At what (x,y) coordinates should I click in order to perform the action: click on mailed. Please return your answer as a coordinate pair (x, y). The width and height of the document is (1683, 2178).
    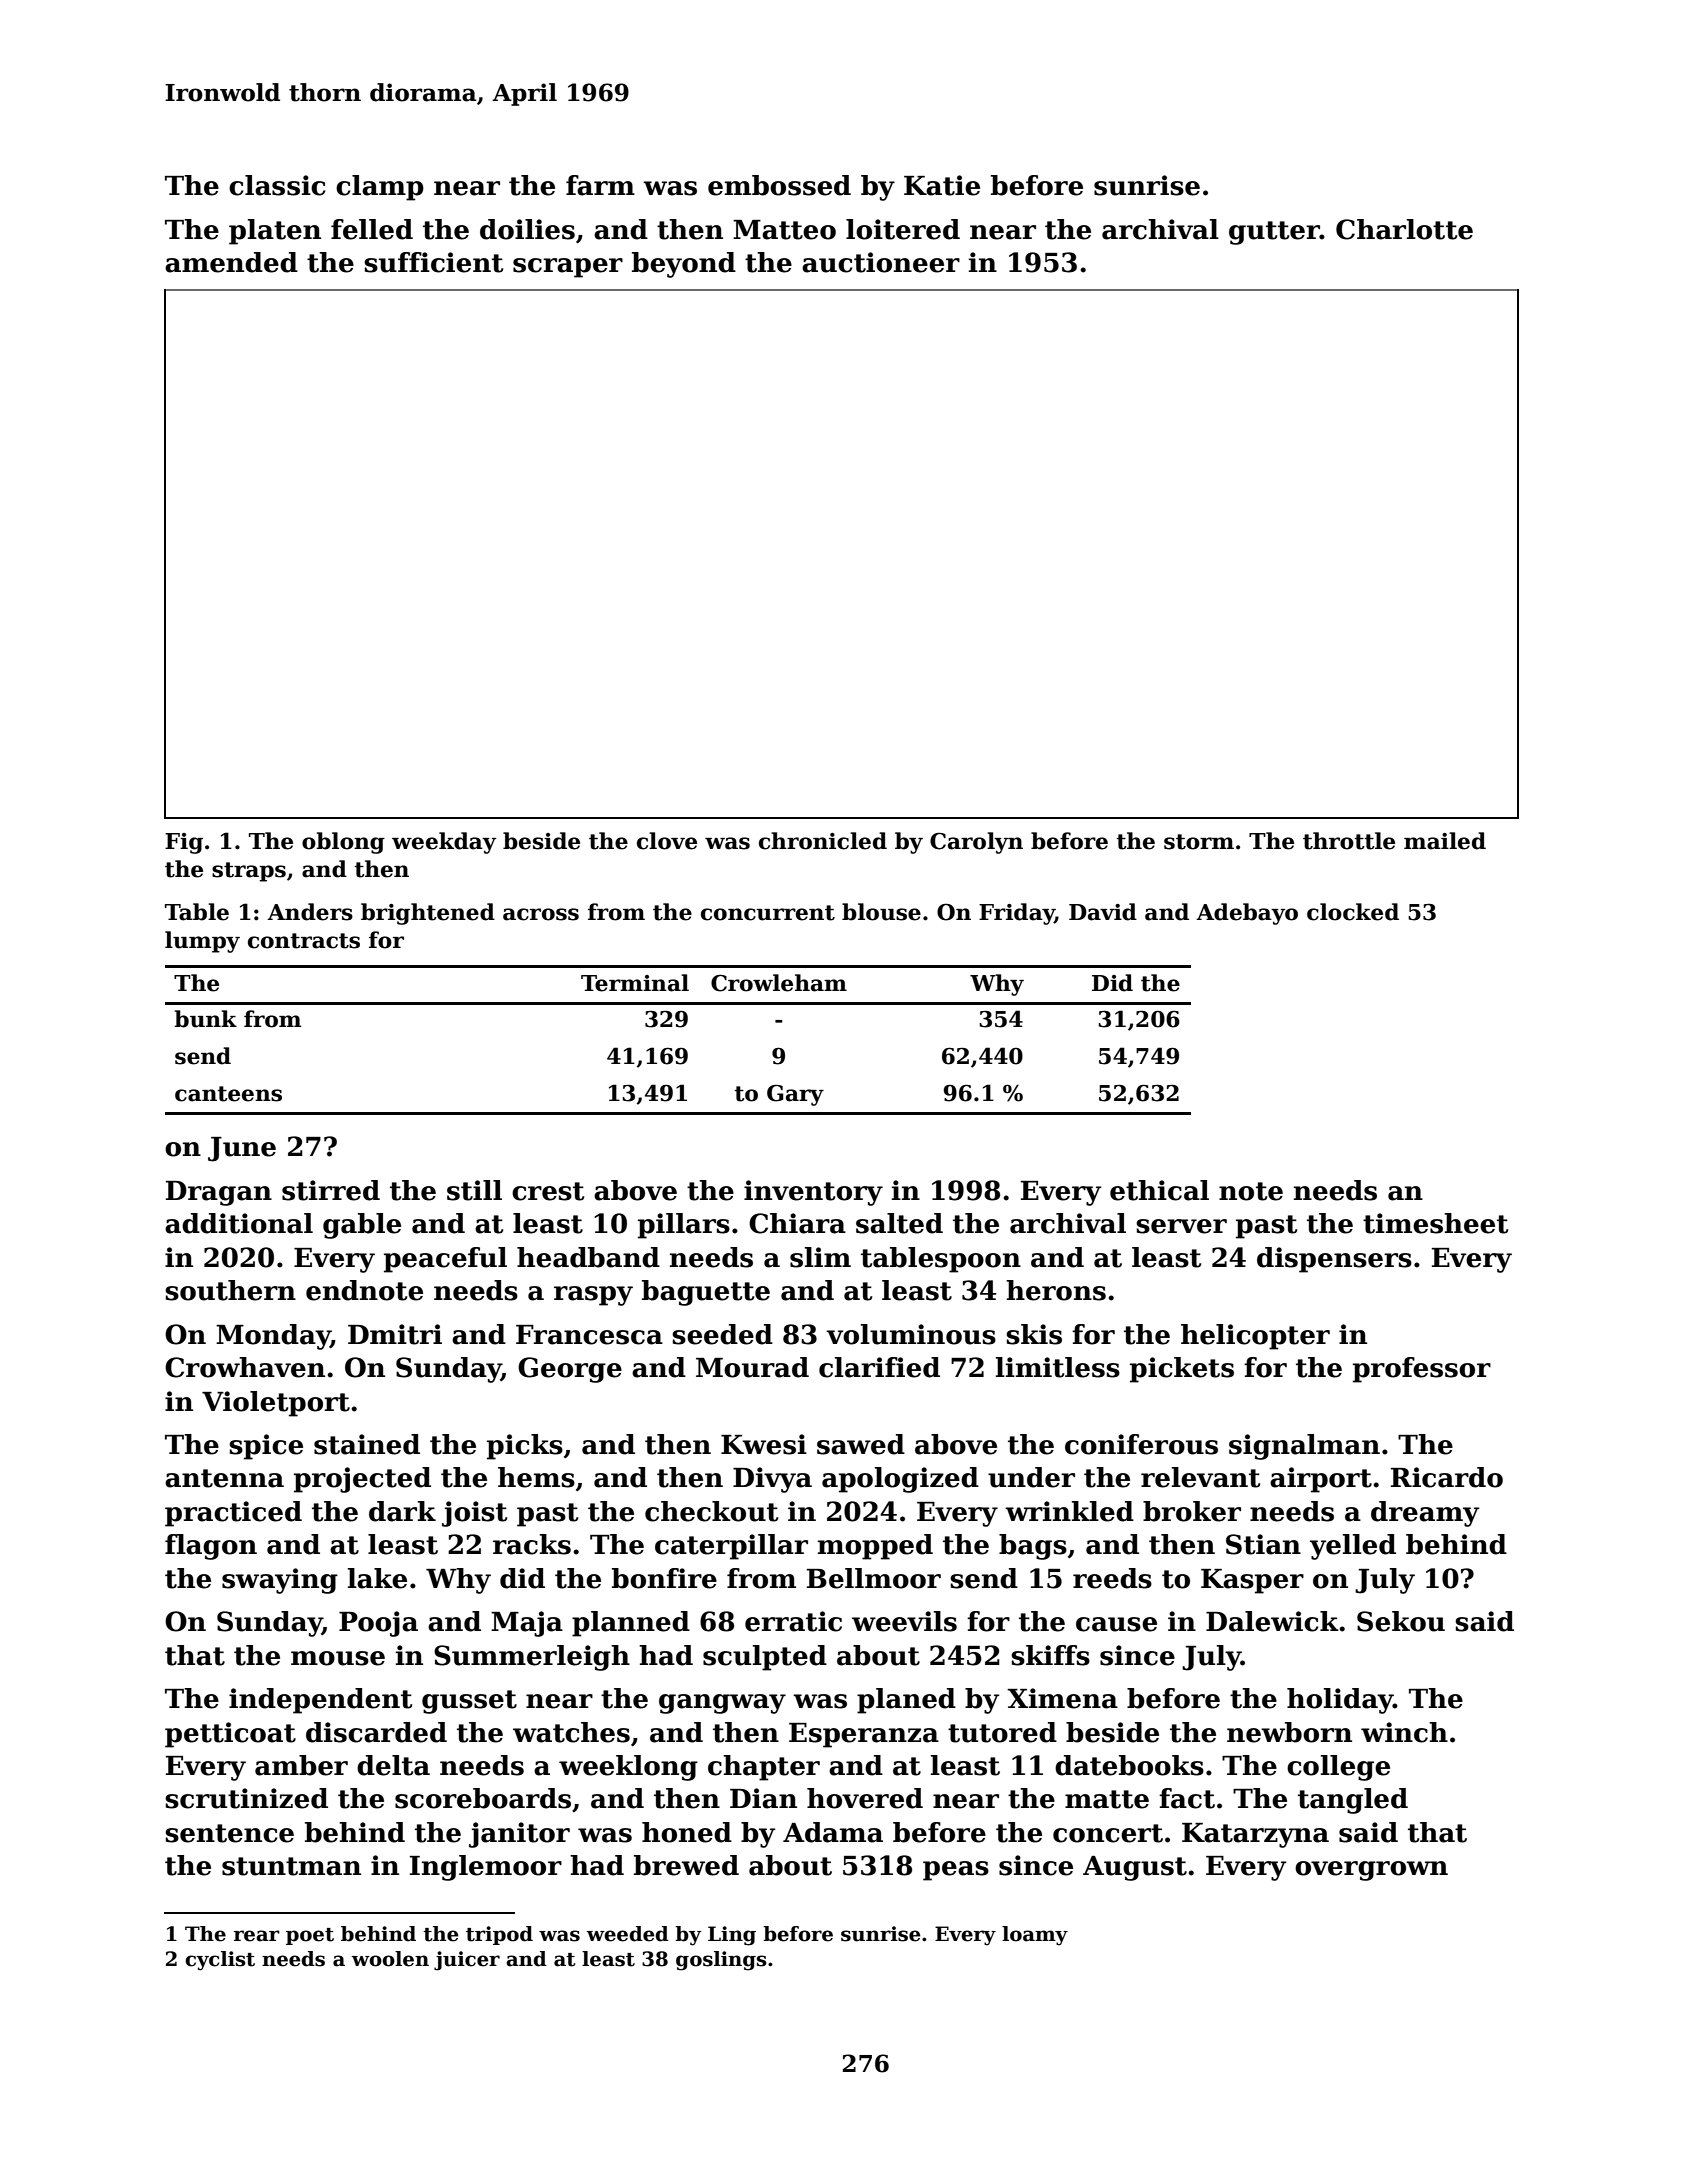
    Looking at the image, I should click on (1445, 841).
